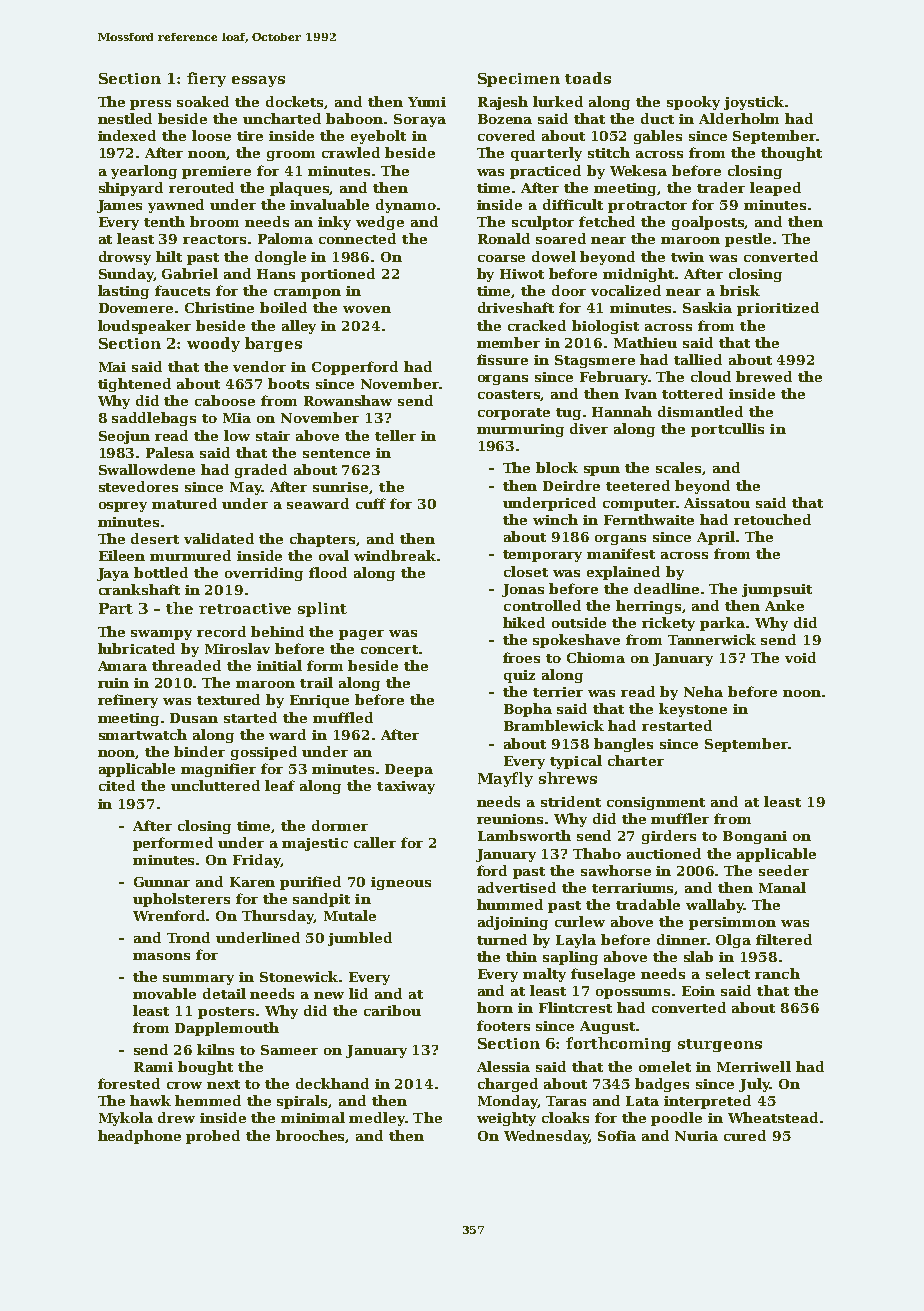 The width and height of the document is (924, 1311). I want to click on refinery, so click(128, 701).
